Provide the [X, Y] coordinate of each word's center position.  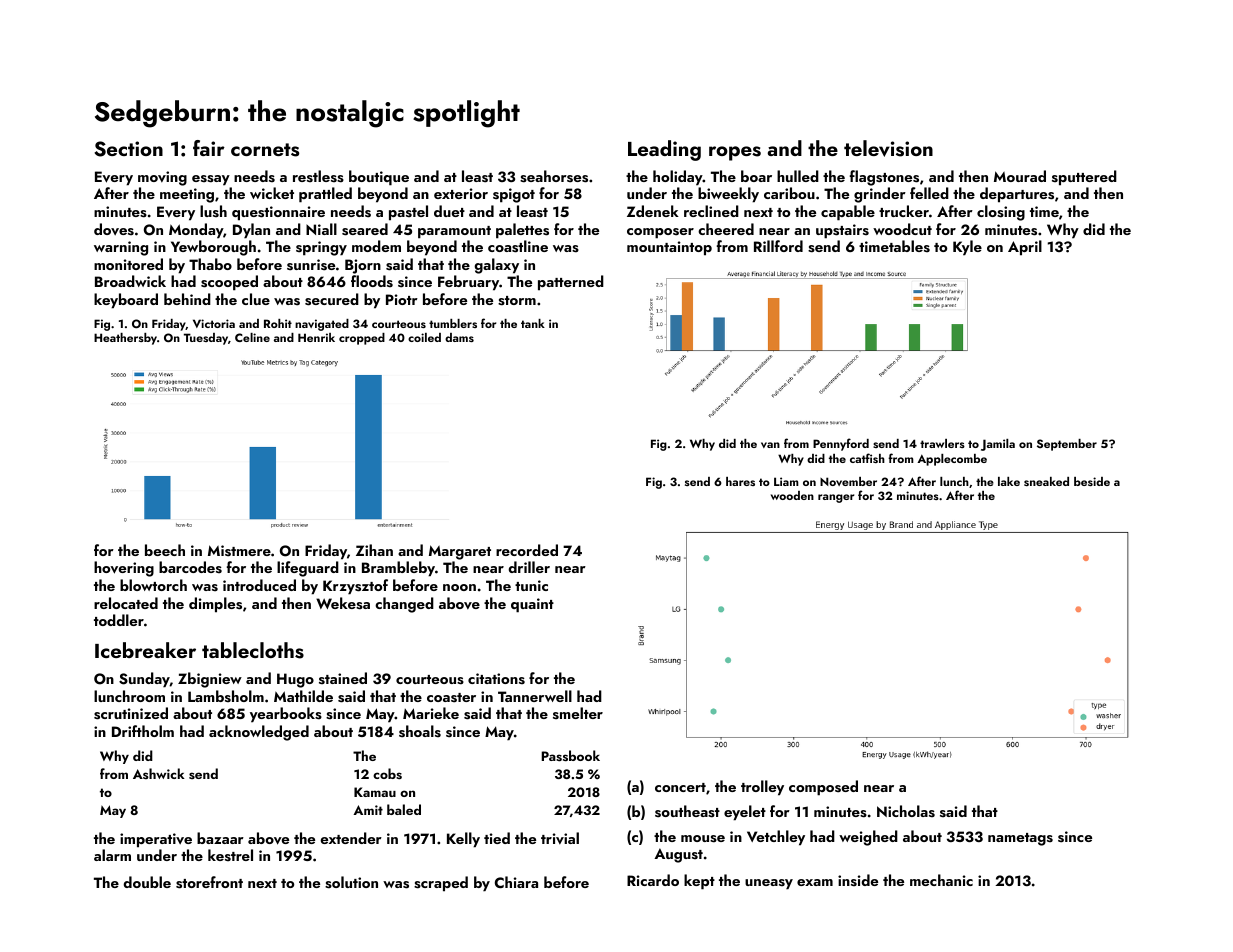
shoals [420, 731]
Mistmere [239, 551]
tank [533, 323]
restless [318, 176]
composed [823, 788]
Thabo [210, 264]
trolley [762, 788]
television [888, 148]
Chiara [516, 882]
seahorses [554, 176]
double [147, 882]
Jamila [998, 445]
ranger [836, 498]
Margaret [460, 552]
